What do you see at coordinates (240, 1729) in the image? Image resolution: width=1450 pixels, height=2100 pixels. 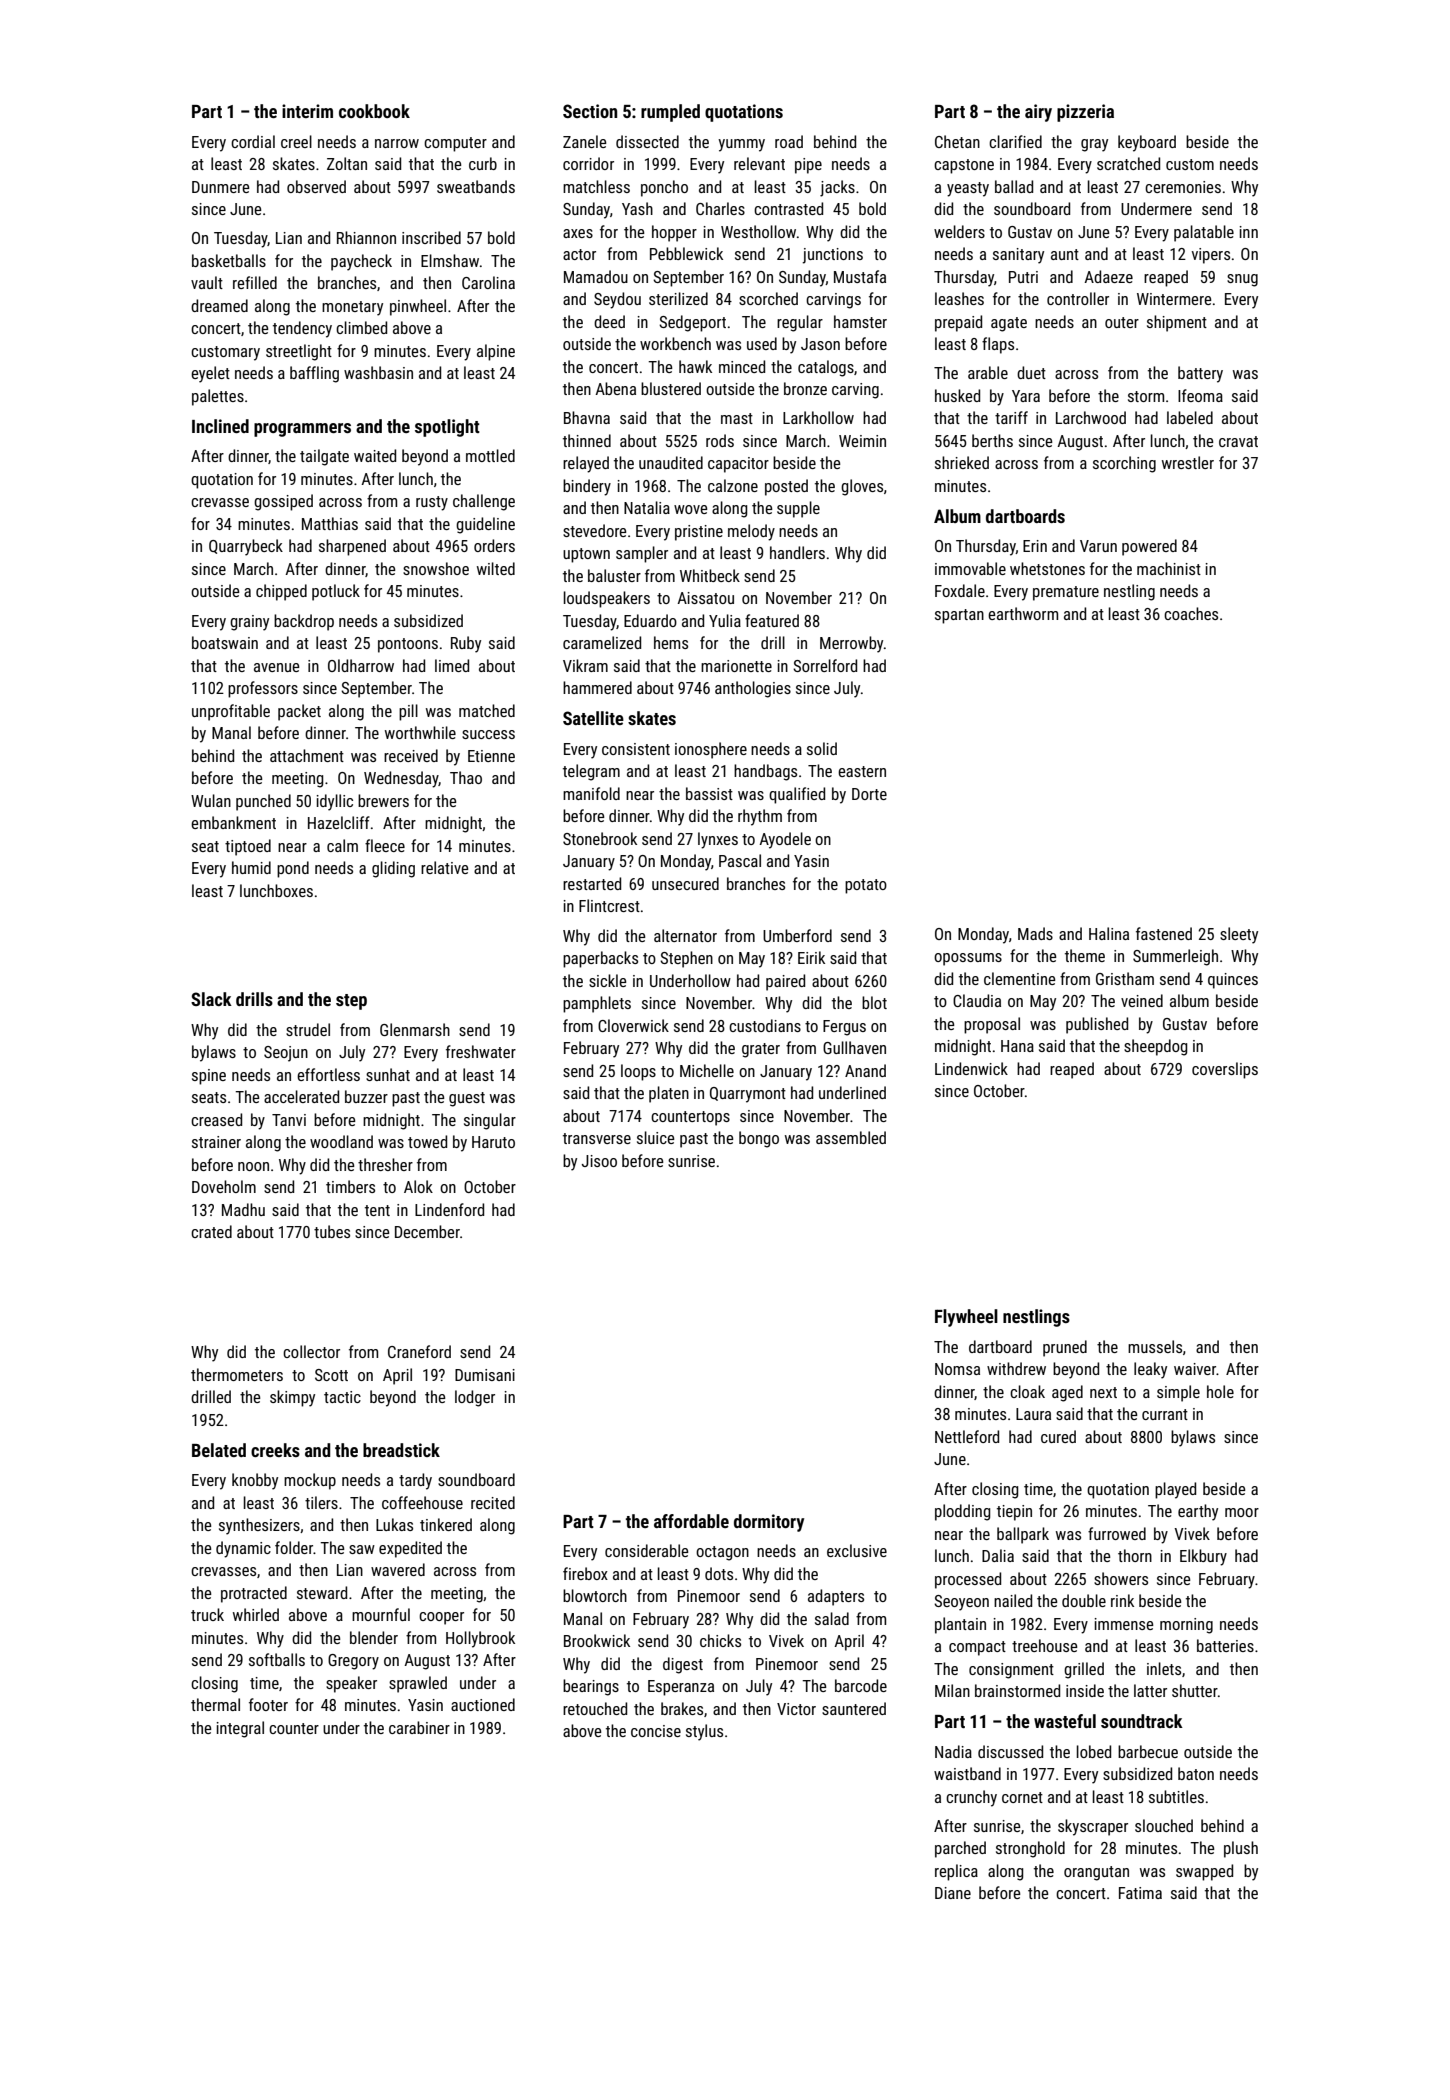 I see `integral` at bounding box center [240, 1729].
